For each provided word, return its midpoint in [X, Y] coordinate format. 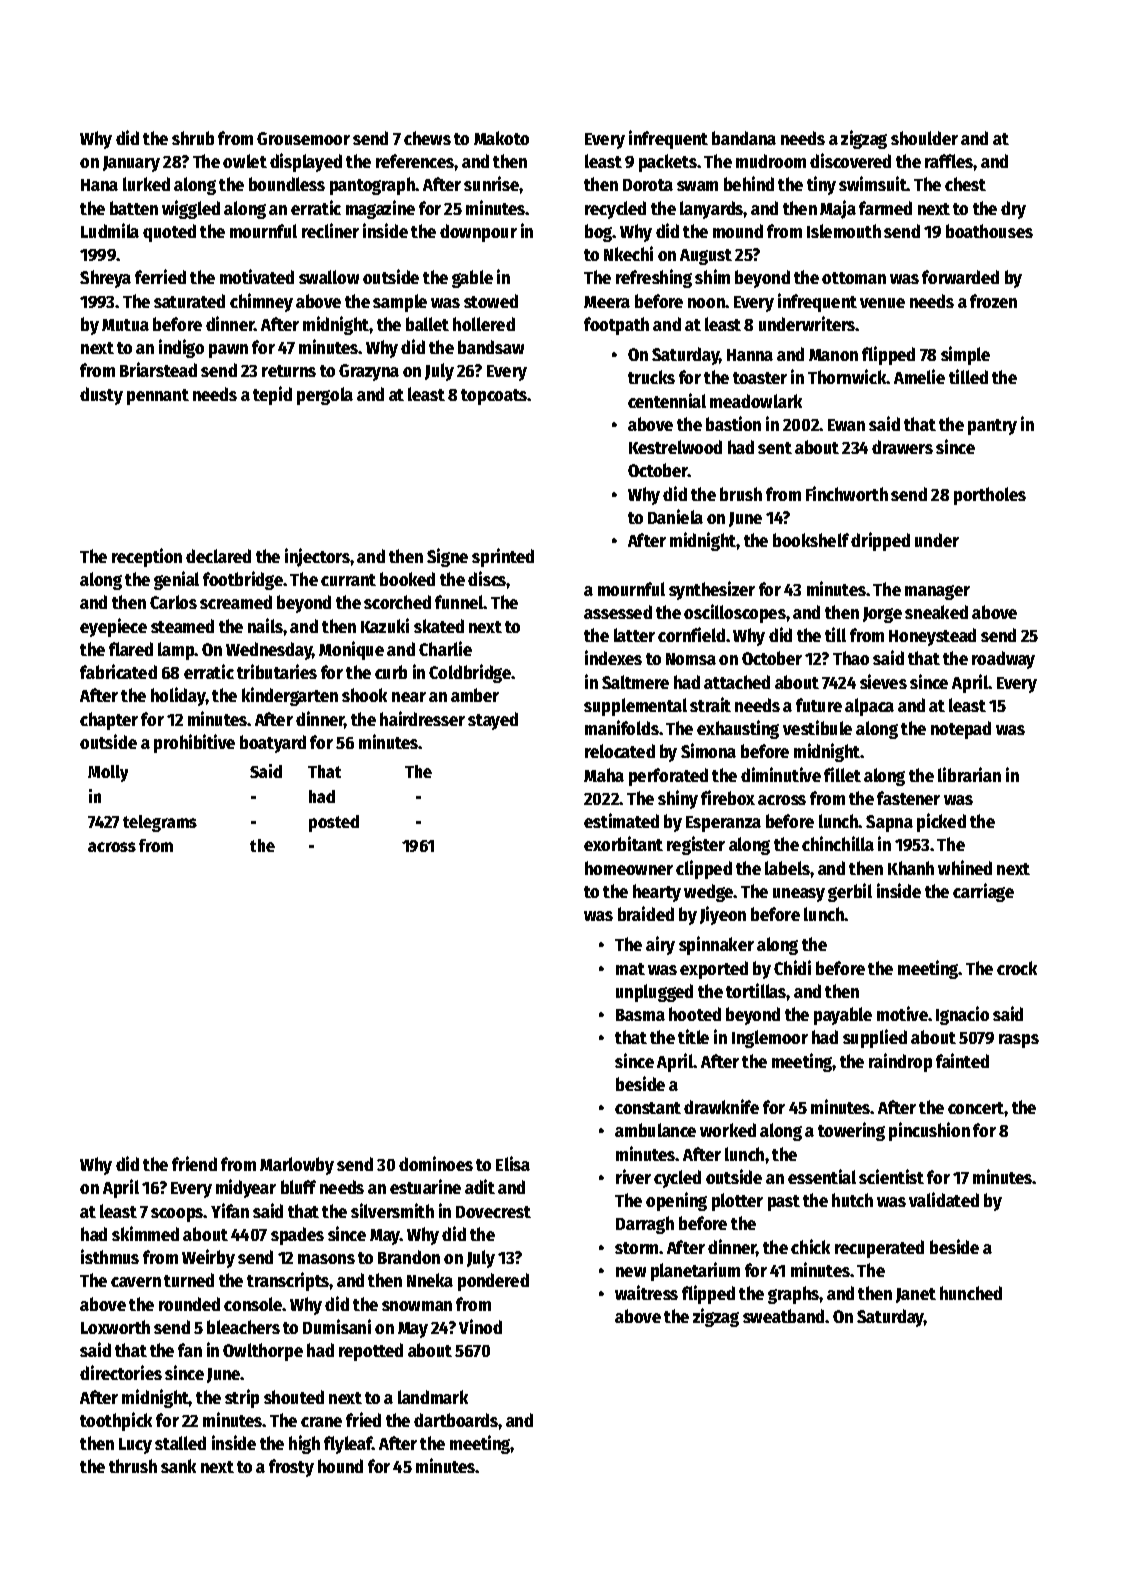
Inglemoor [770, 1039]
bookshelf [811, 540]
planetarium [695, 1271]
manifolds [622, 727]
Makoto [501, 138]
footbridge [243, 580]
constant [648, 1108]
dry [1013, 210]
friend [194, 1163]
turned [189, 1280]
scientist [891, 1176]
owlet [245, 161]
